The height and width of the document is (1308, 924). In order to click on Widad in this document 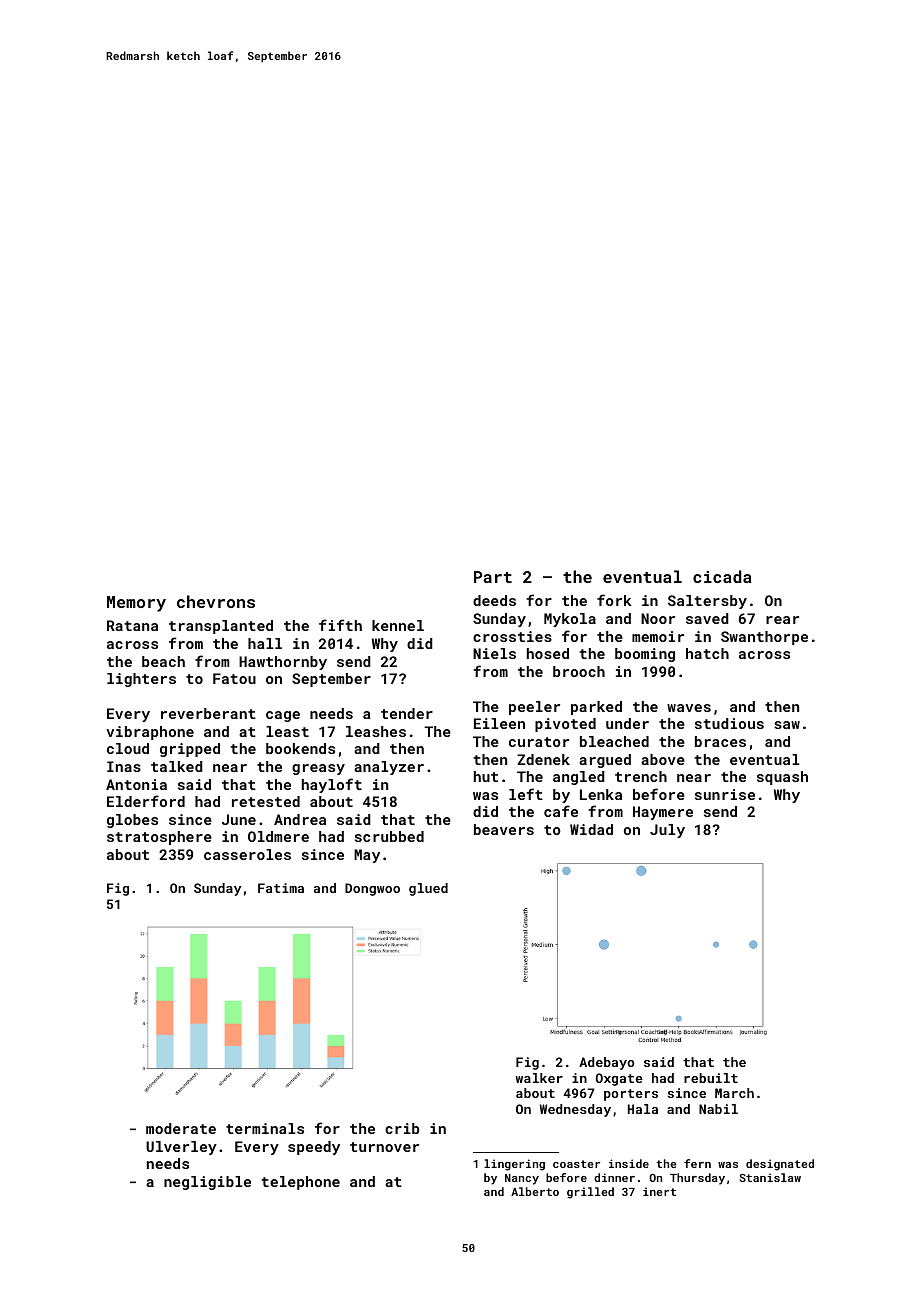, I will do `click(591, 829)`.
